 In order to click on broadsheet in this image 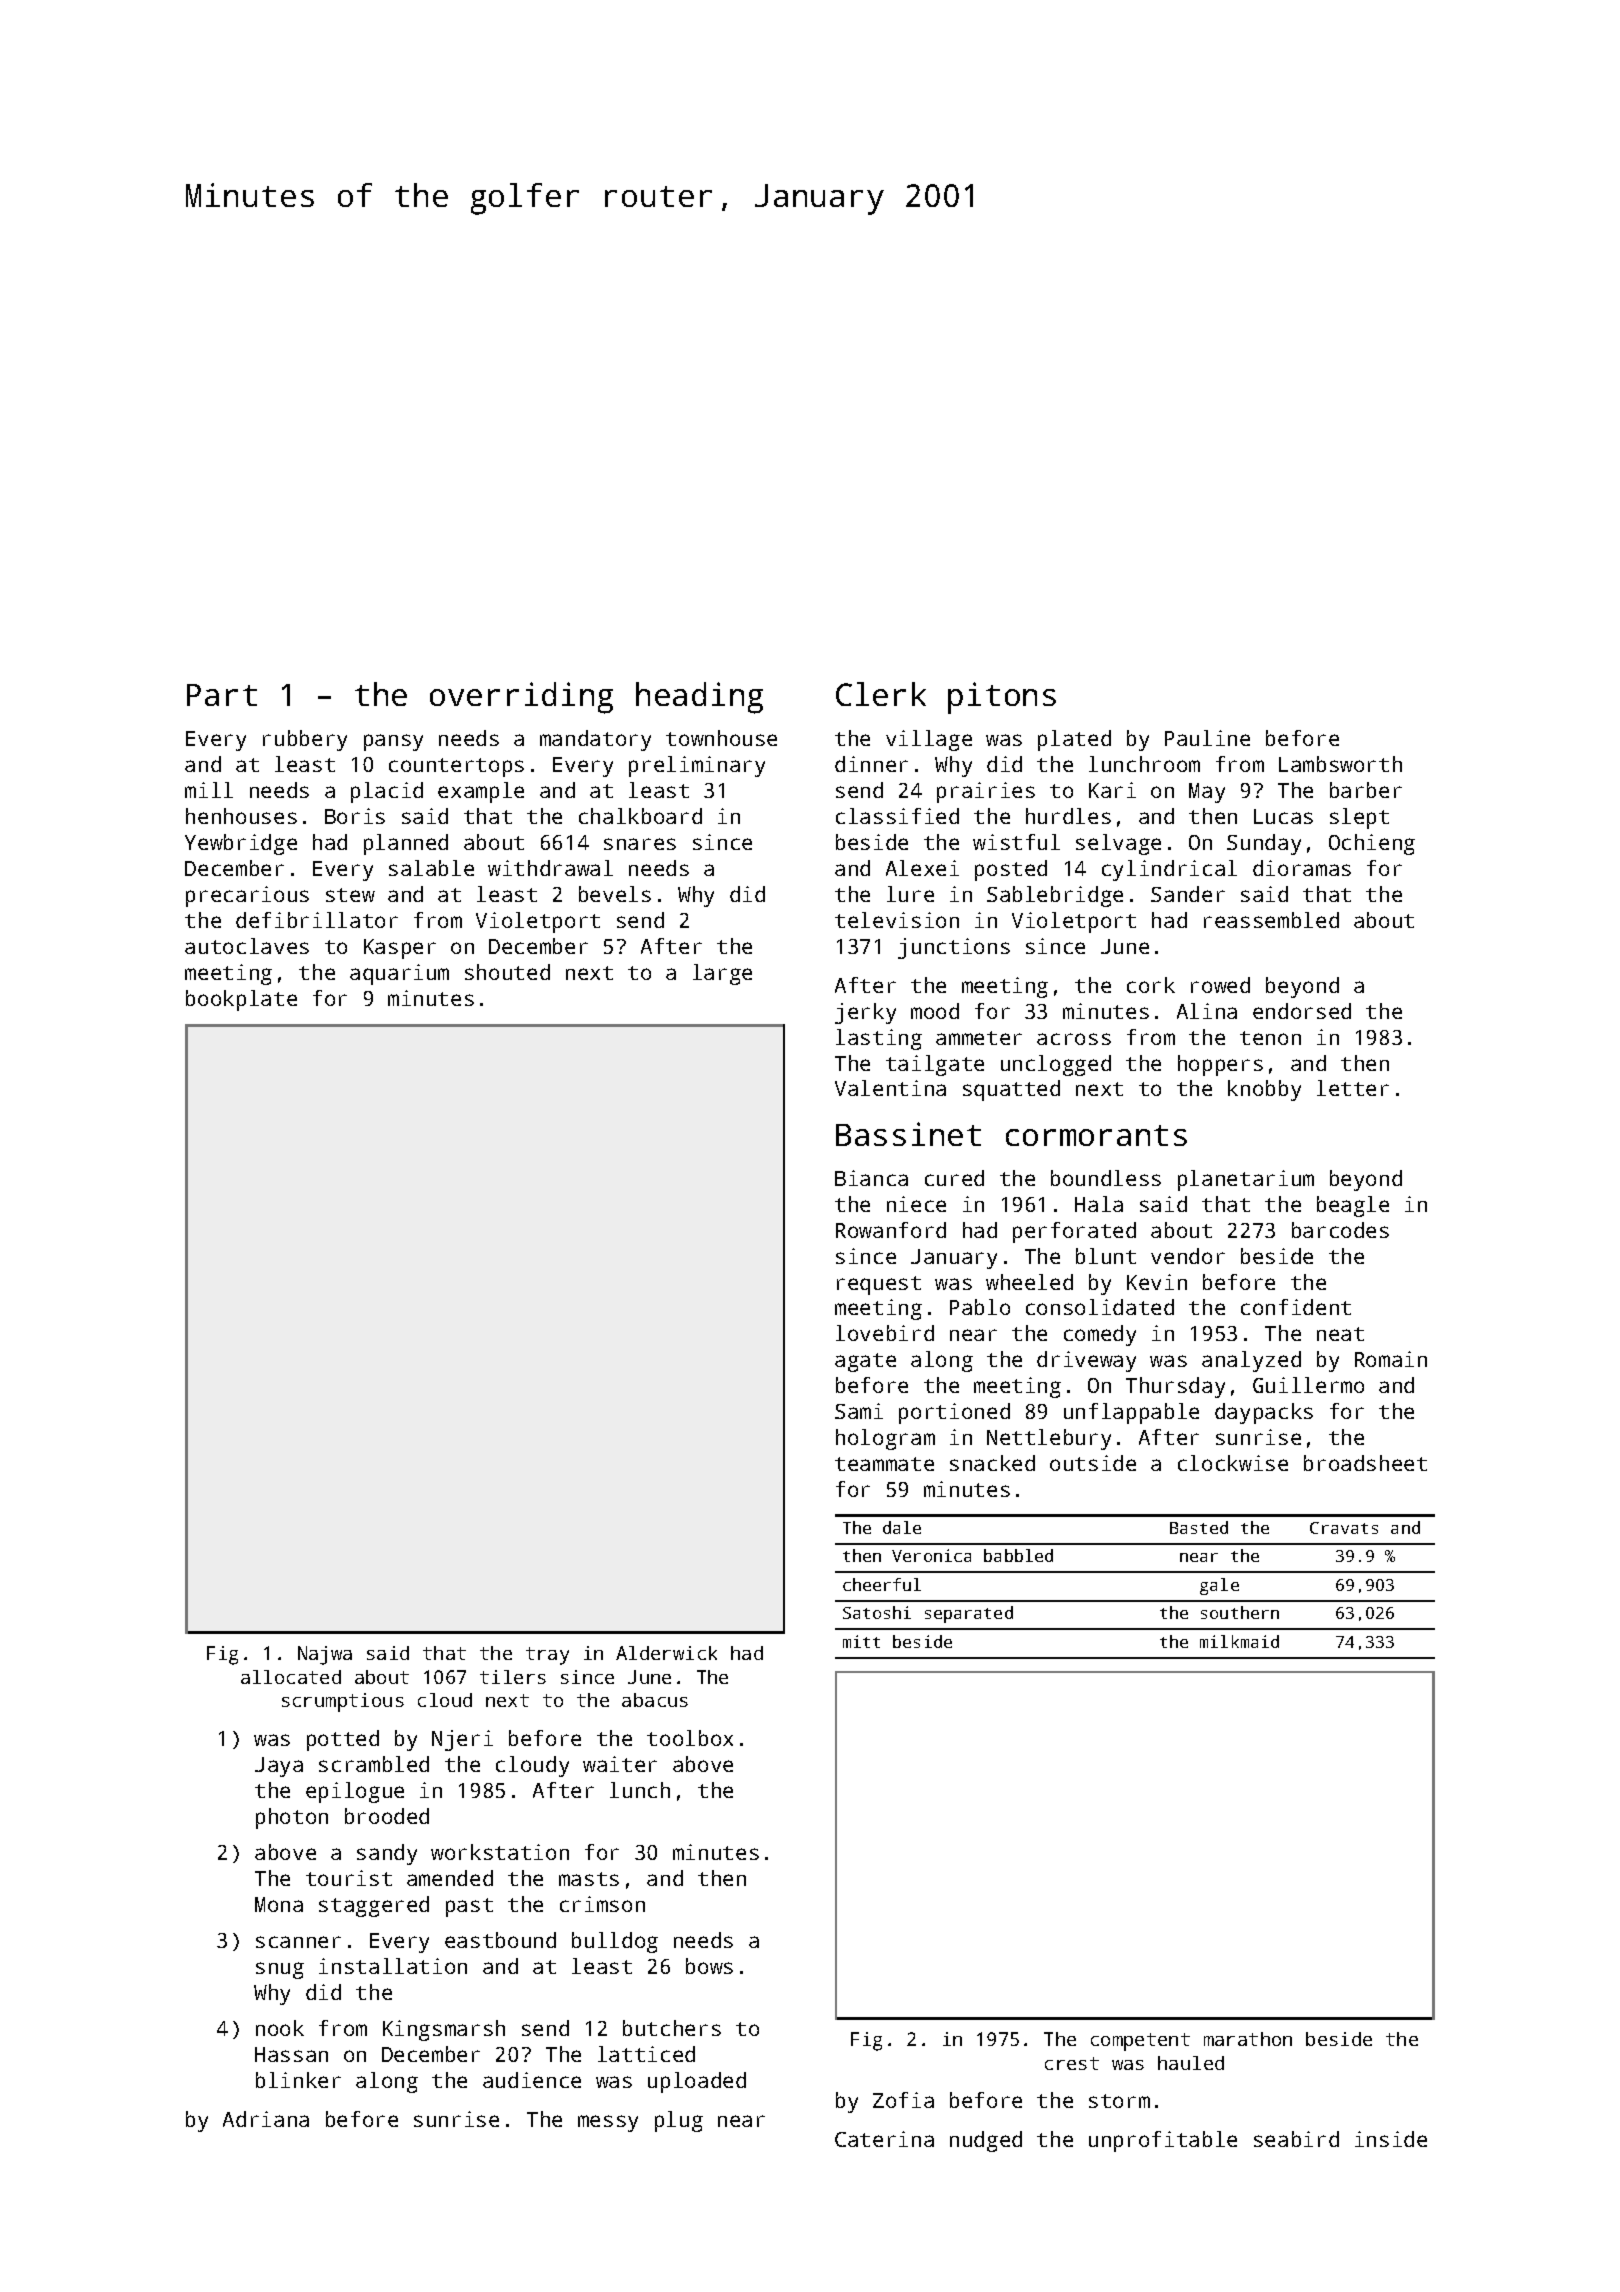, I will do `click(1365, 1463)`.
